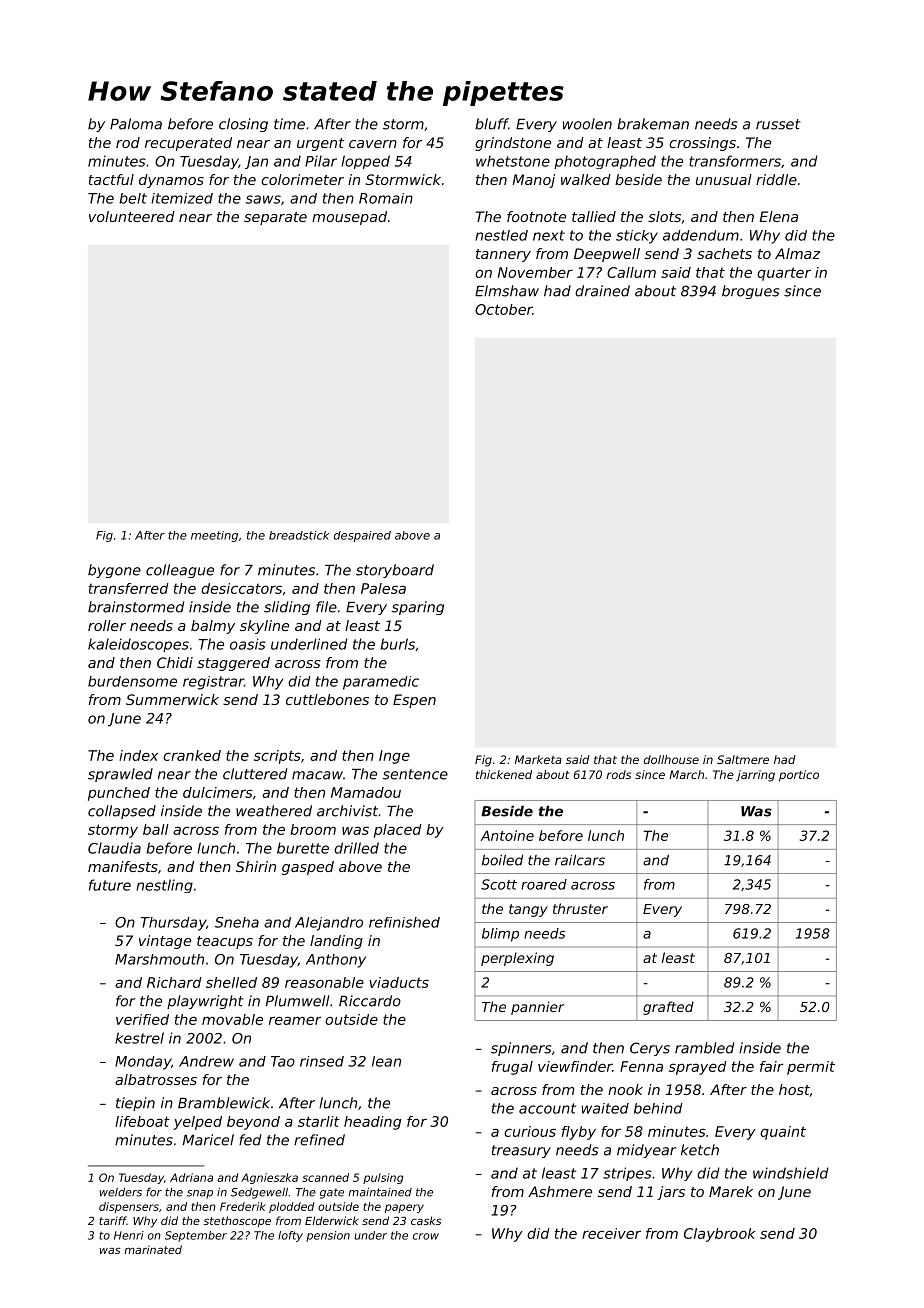 This image has width=924, height=1308. Describe the element at coordinates (602, 291) in the image. I see `drained` at that location.
